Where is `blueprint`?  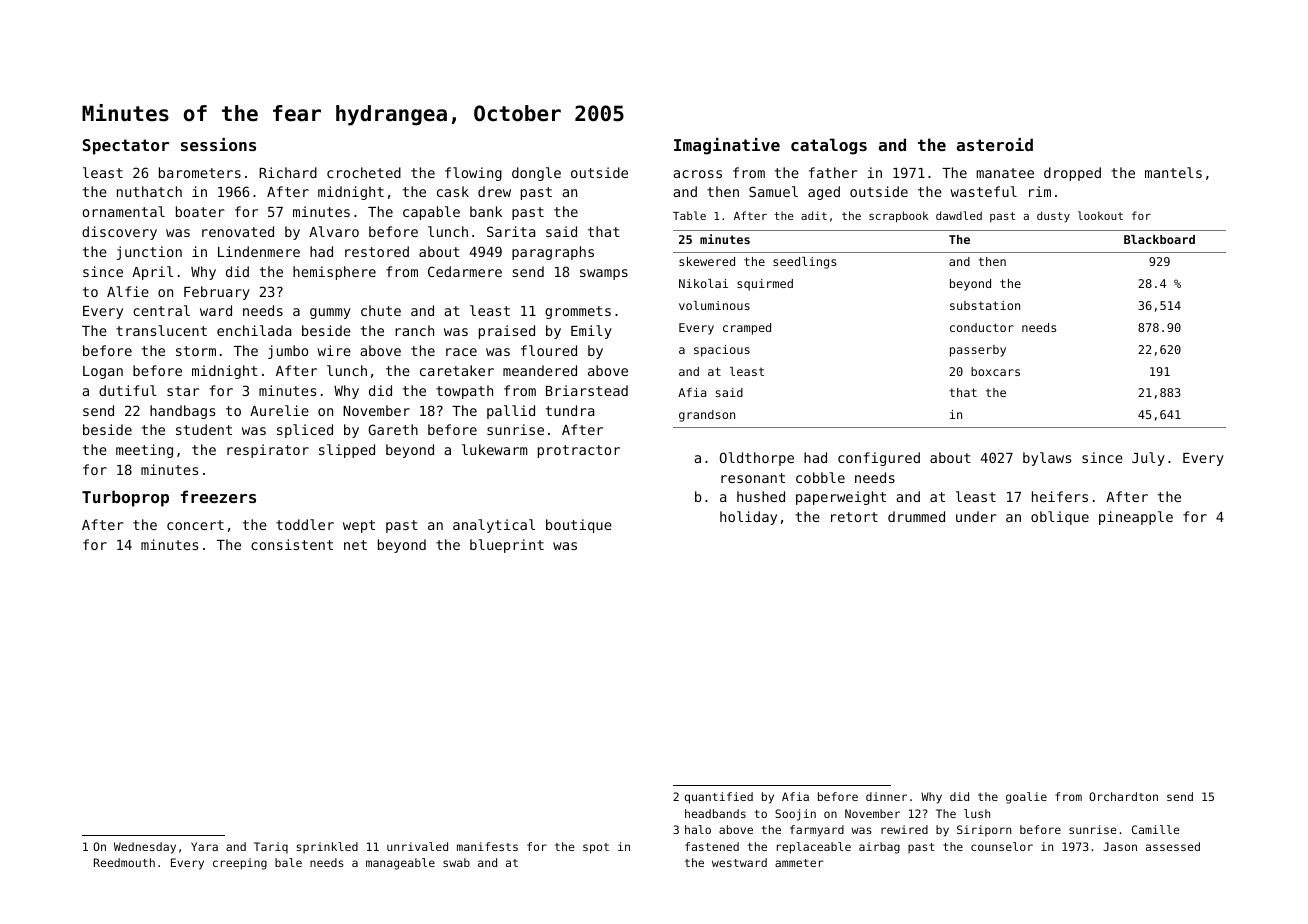 blueprint is located at coordinates (507, 546).
